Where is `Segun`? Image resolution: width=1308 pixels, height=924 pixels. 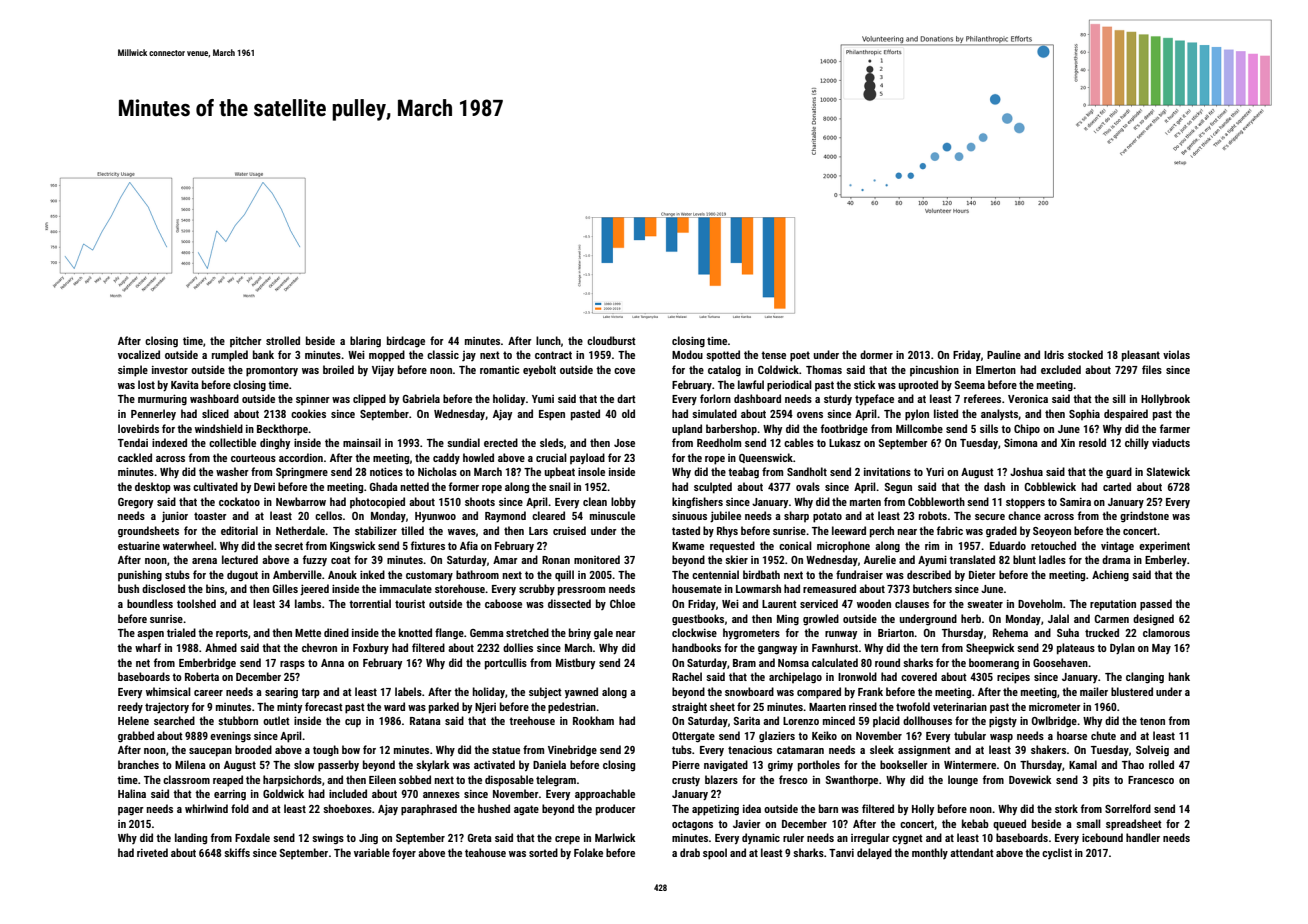
Segun is located at coordinates (898, 488).
